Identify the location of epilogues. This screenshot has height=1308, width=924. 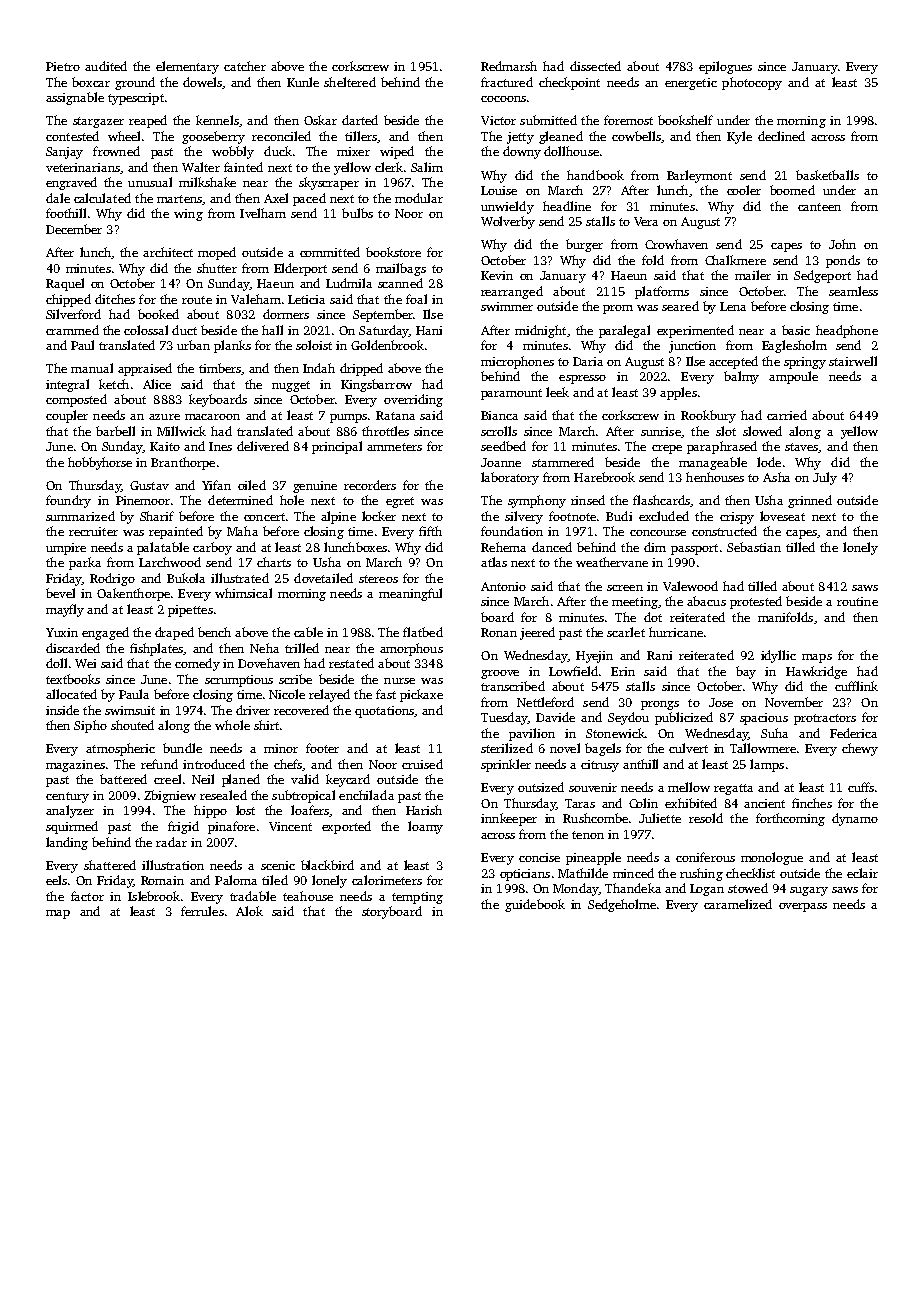
(725, 67).
